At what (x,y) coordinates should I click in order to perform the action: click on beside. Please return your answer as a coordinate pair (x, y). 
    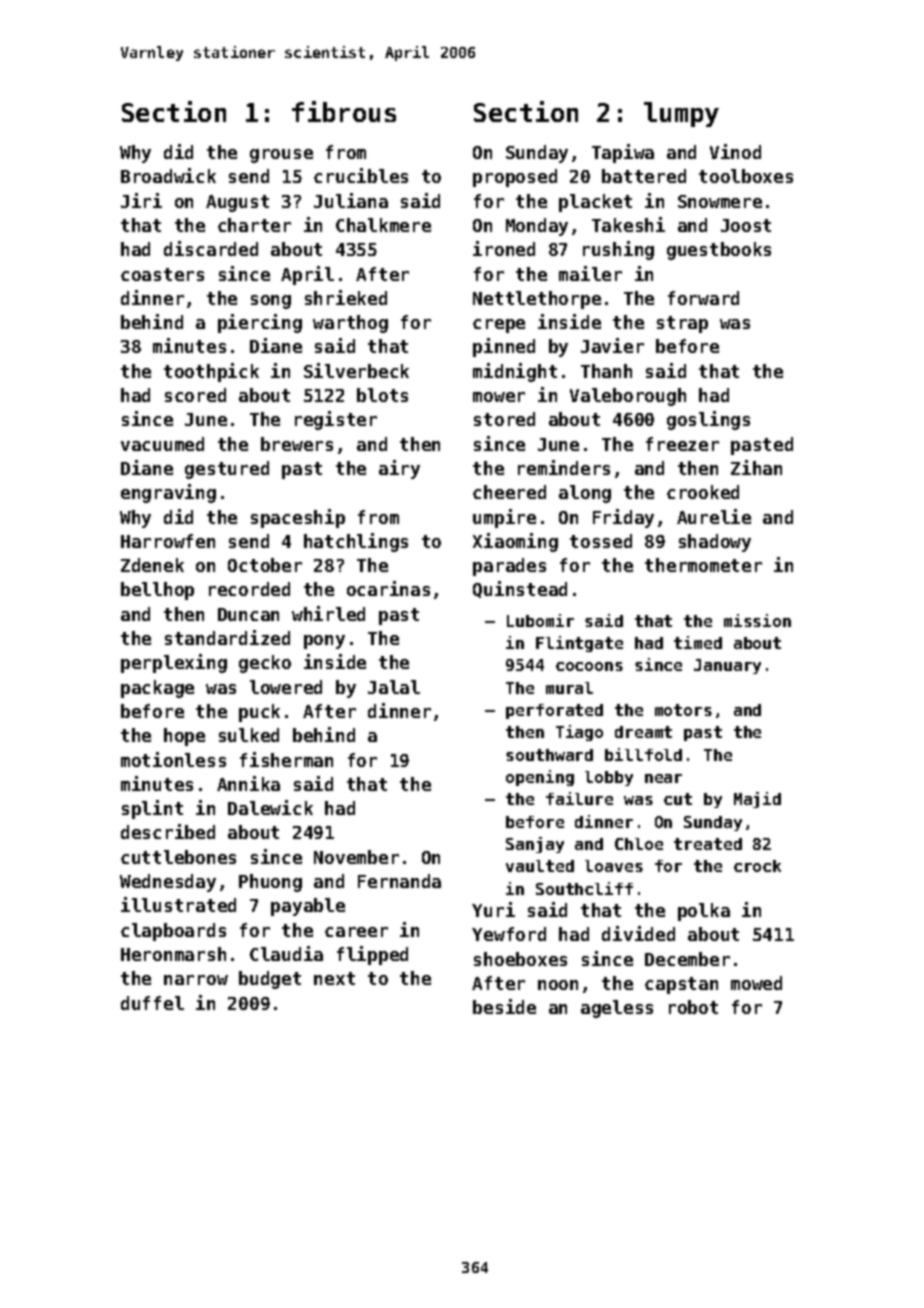
    Looking at the image, I should click on (504, 1006).
